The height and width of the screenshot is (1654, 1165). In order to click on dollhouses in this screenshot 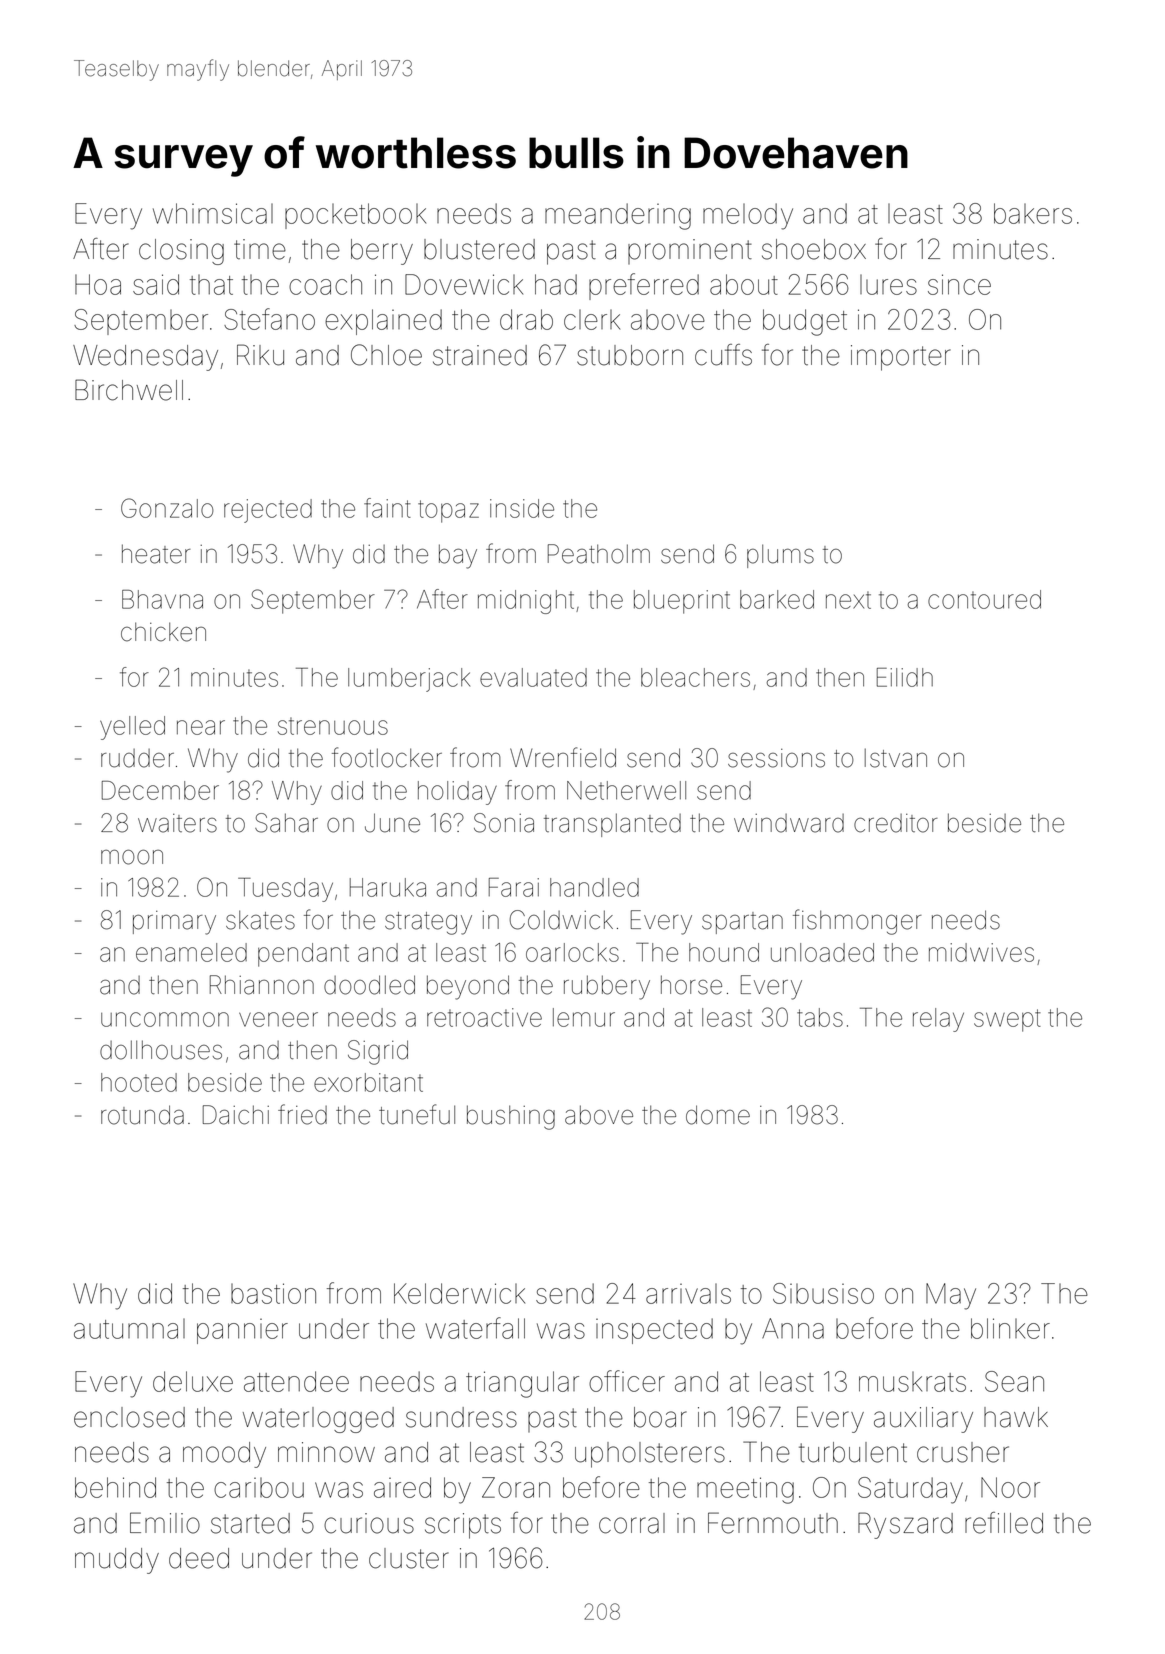, I will do `click(161, 1050)`.
